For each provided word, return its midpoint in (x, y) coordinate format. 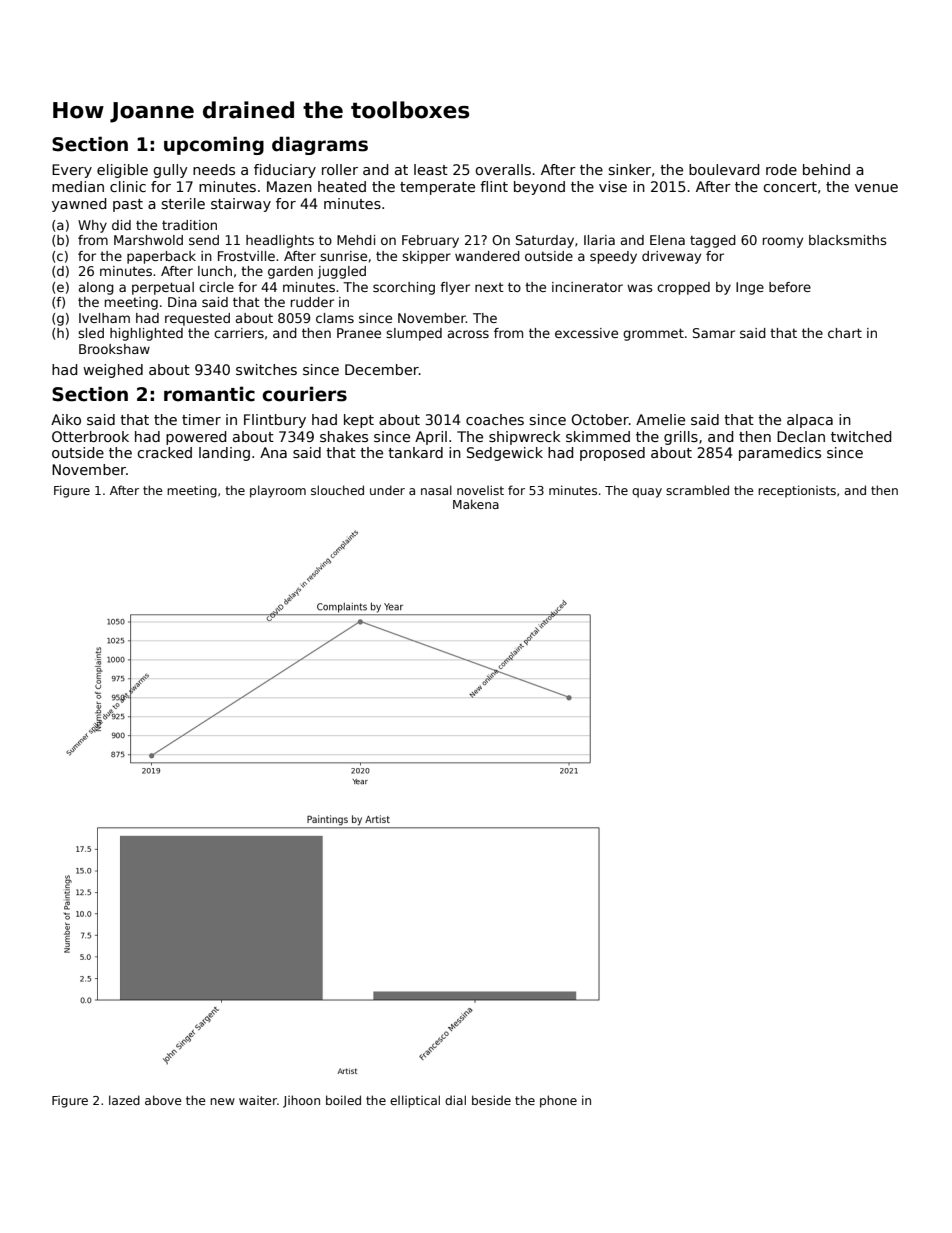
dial (455, 1100)
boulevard (724, 169)
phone (558, 1101)
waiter (258, 1100)
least (431, 169)
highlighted (146, 334)
